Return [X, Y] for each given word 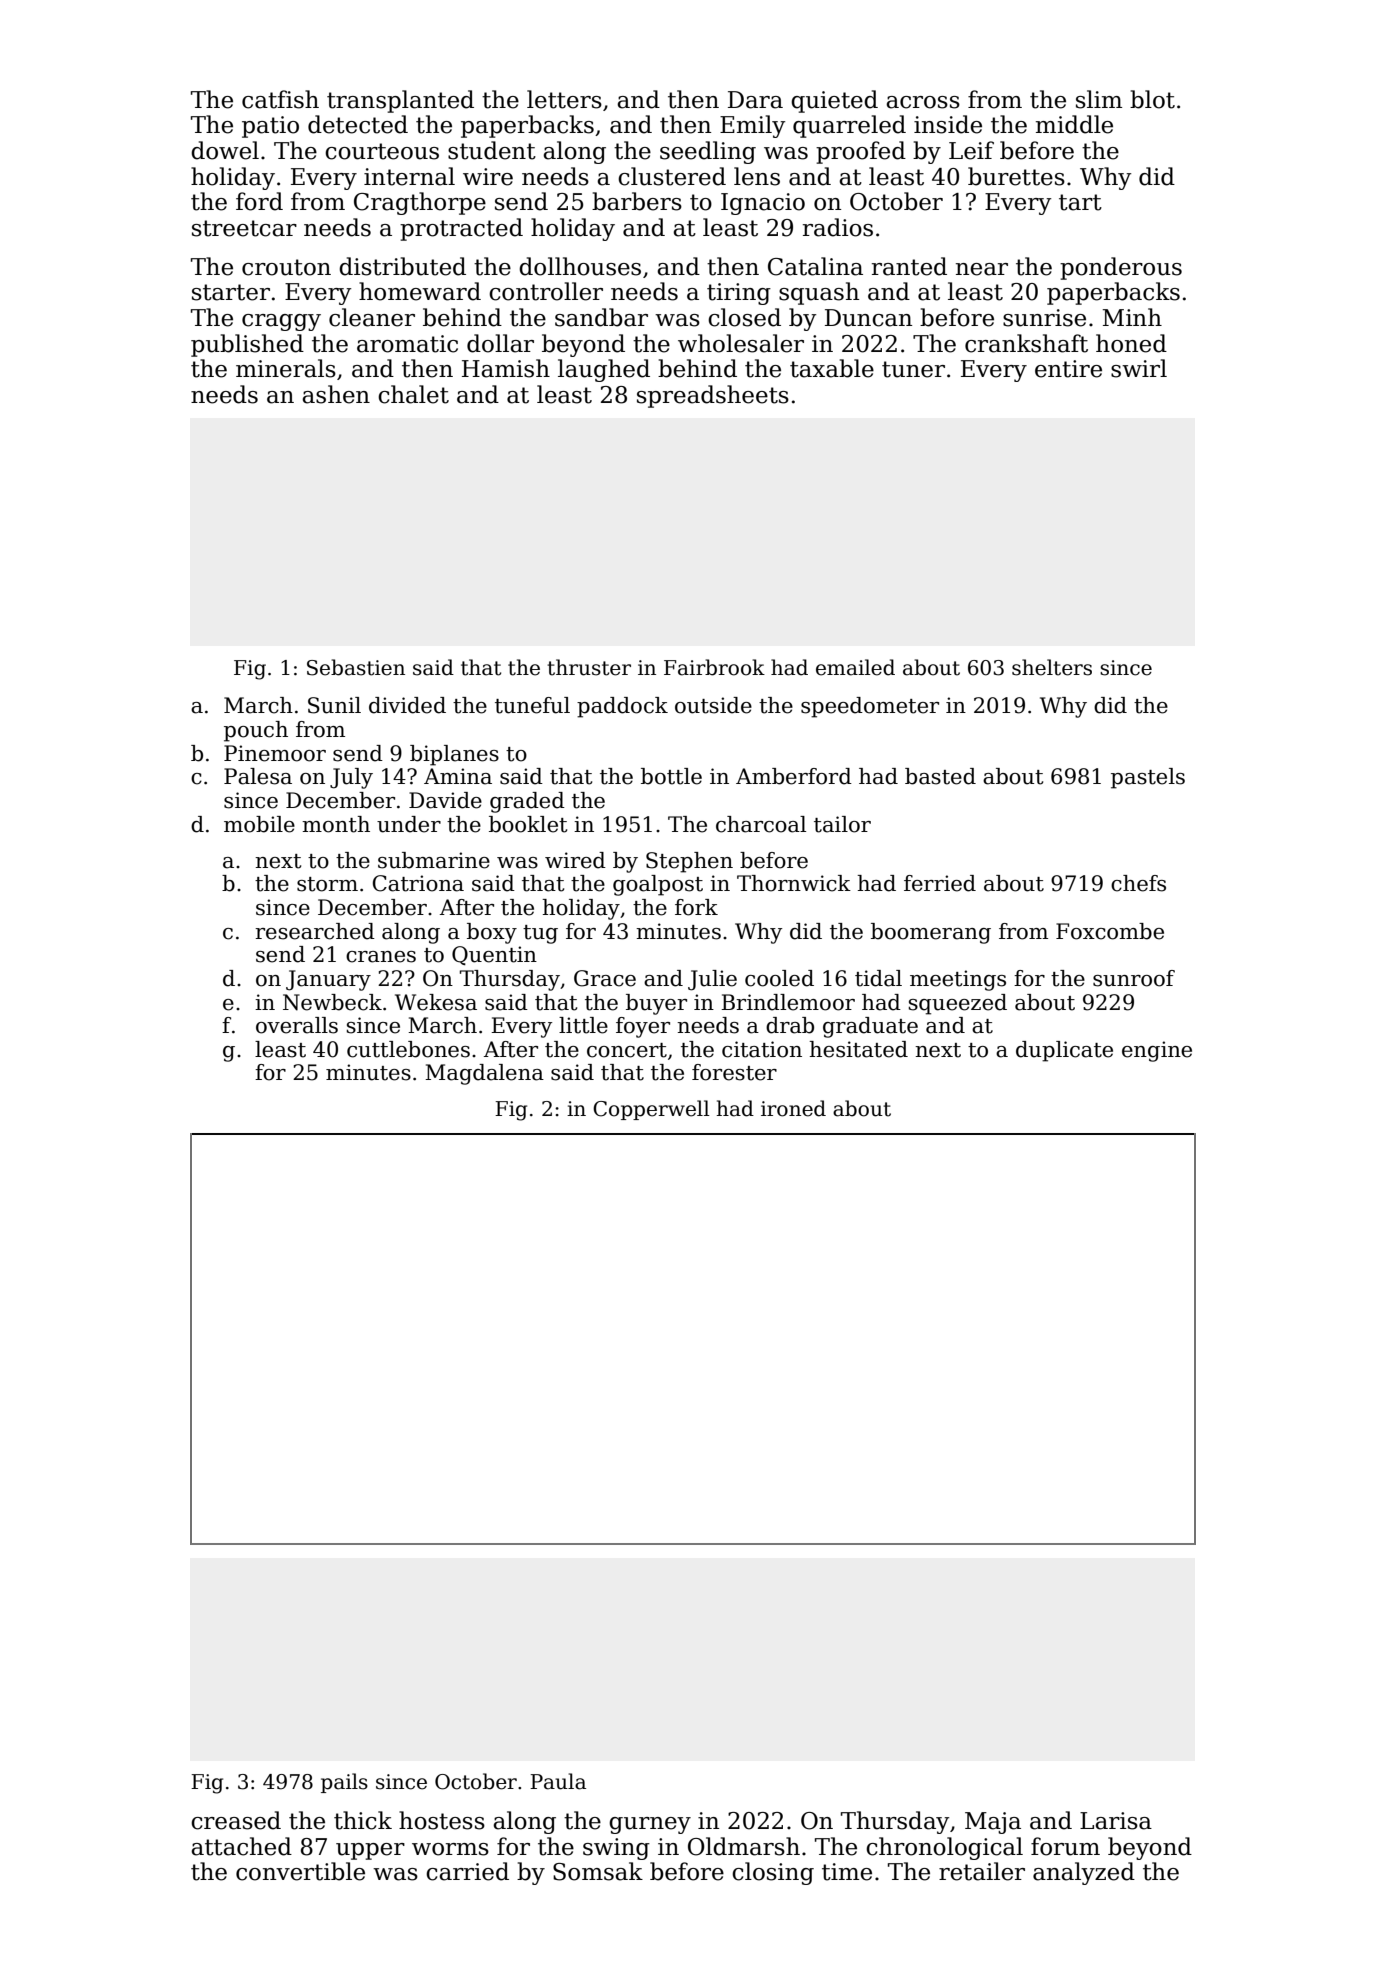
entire [1068, 369]
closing [773, 1873]
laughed [604, 370]
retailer [982, 1871]
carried [467, 1871]
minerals [286, 368]
